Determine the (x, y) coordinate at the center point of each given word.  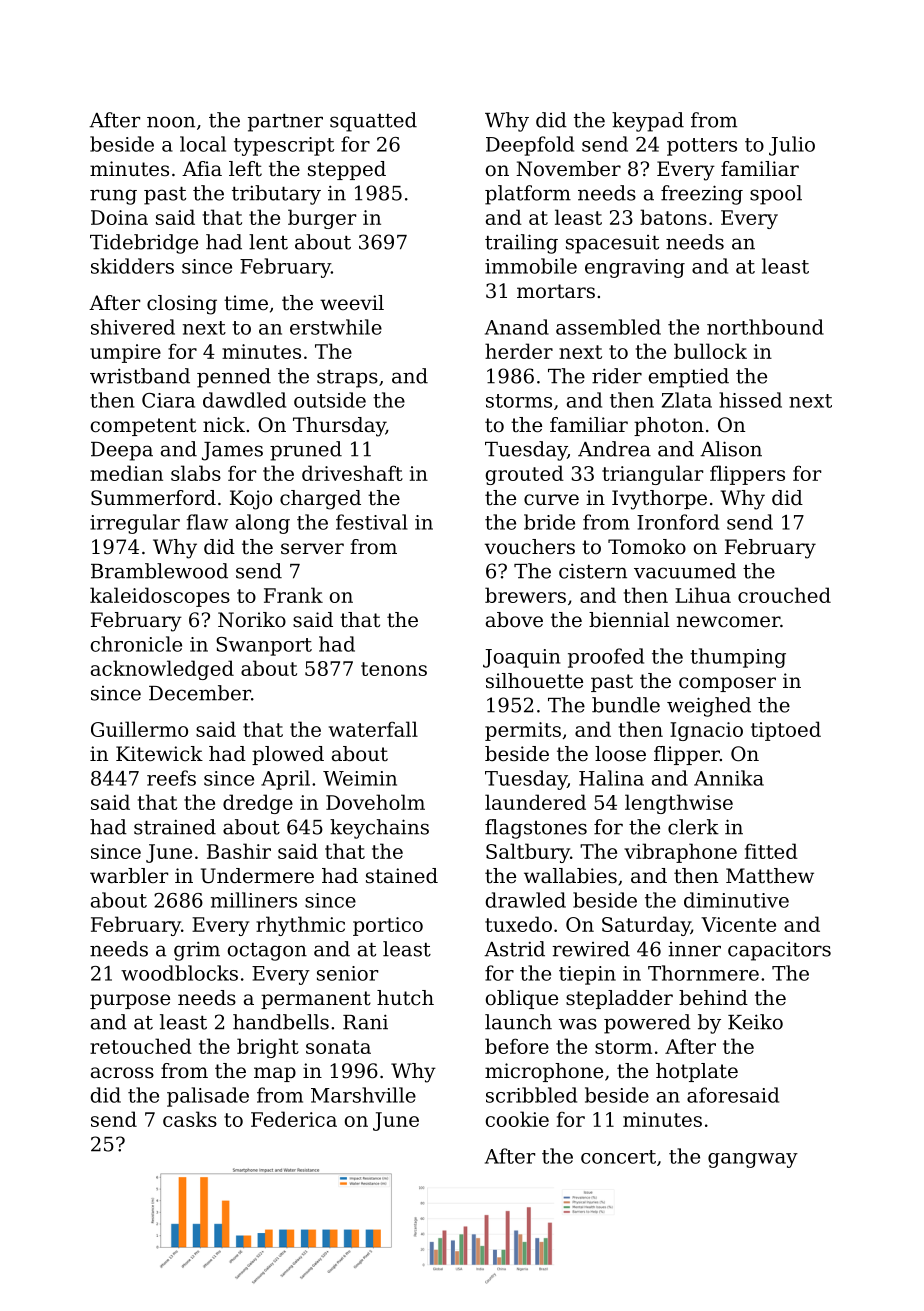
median (126, 473)
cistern (593, 571)
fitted (771, 851)
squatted (373, 122)
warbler (129, 876)
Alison (731, 449)
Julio (792, 146)
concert (618, 1157)
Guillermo (139, 729)
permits (523, 731)
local (203, 144)
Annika (729, 778)
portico (388, 926)
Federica (294, 1119)
